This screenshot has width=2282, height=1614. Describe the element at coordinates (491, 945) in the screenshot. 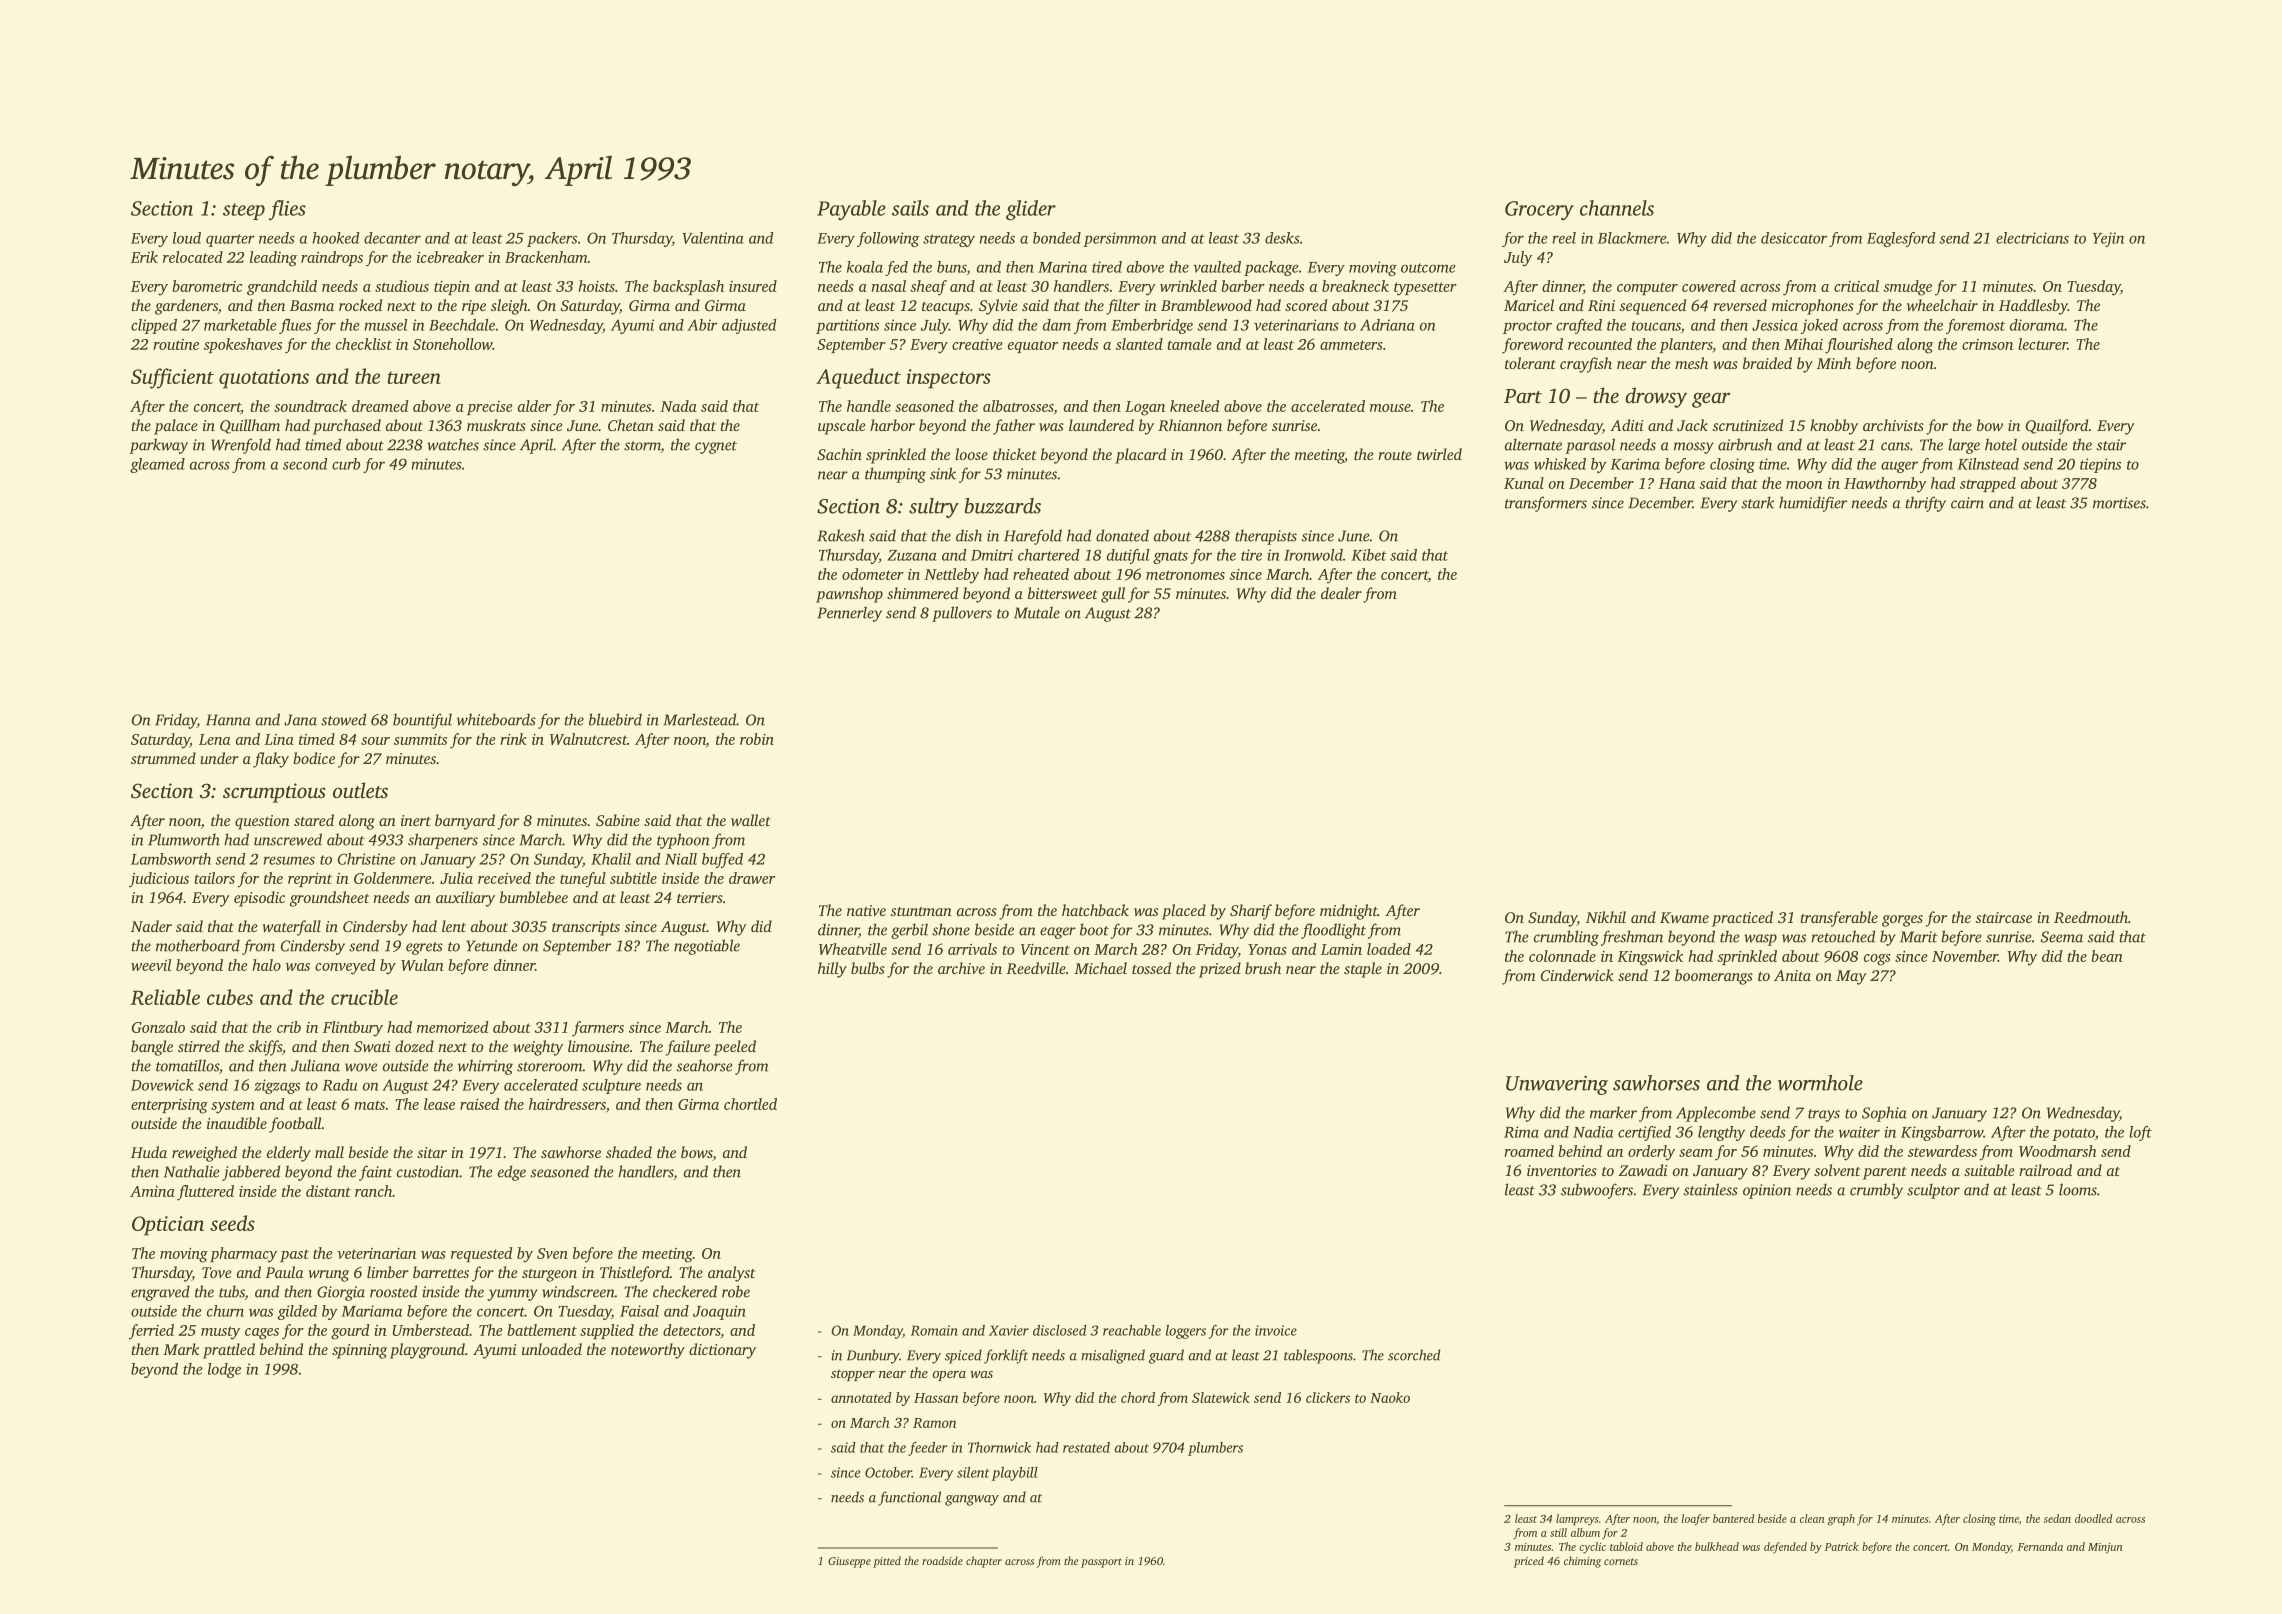

I see `Yetunde` at that location.
